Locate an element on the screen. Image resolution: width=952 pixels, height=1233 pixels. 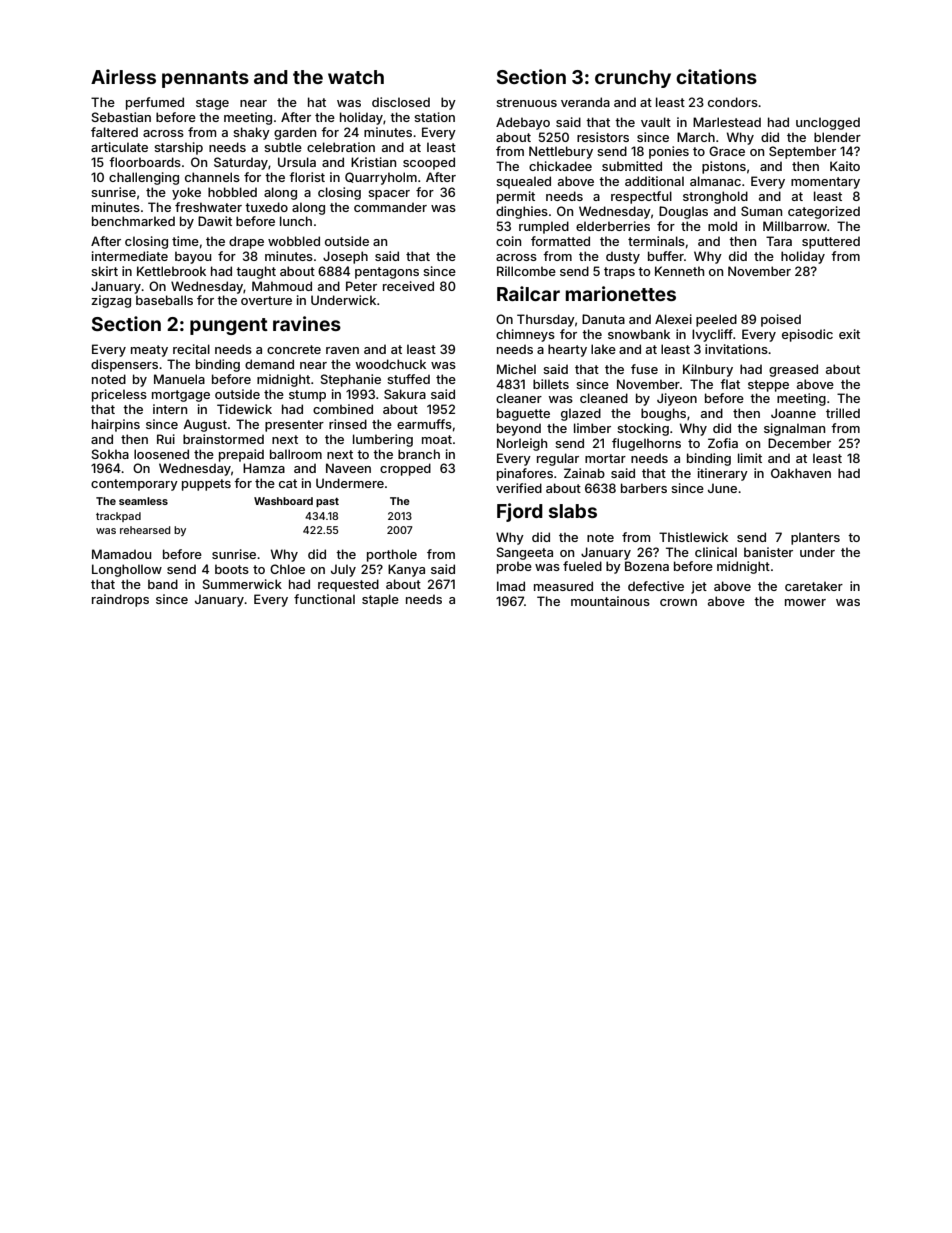
past is located at coordinates (327, 502).
